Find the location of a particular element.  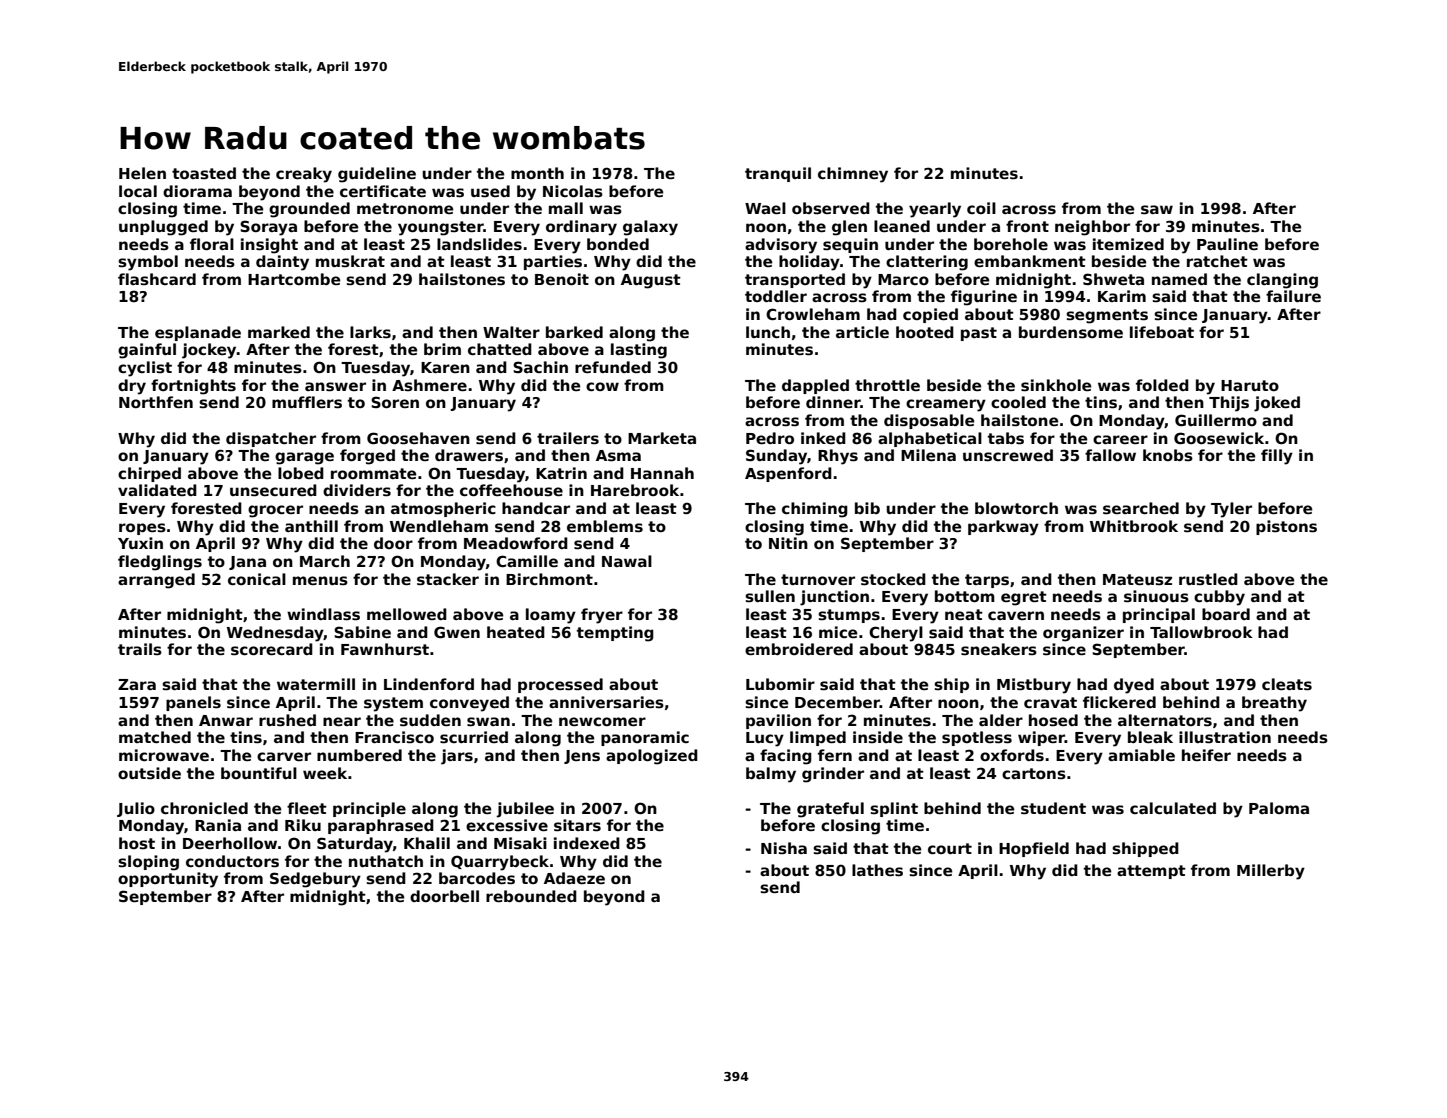

guideline is located at coordinates (377, 175).
